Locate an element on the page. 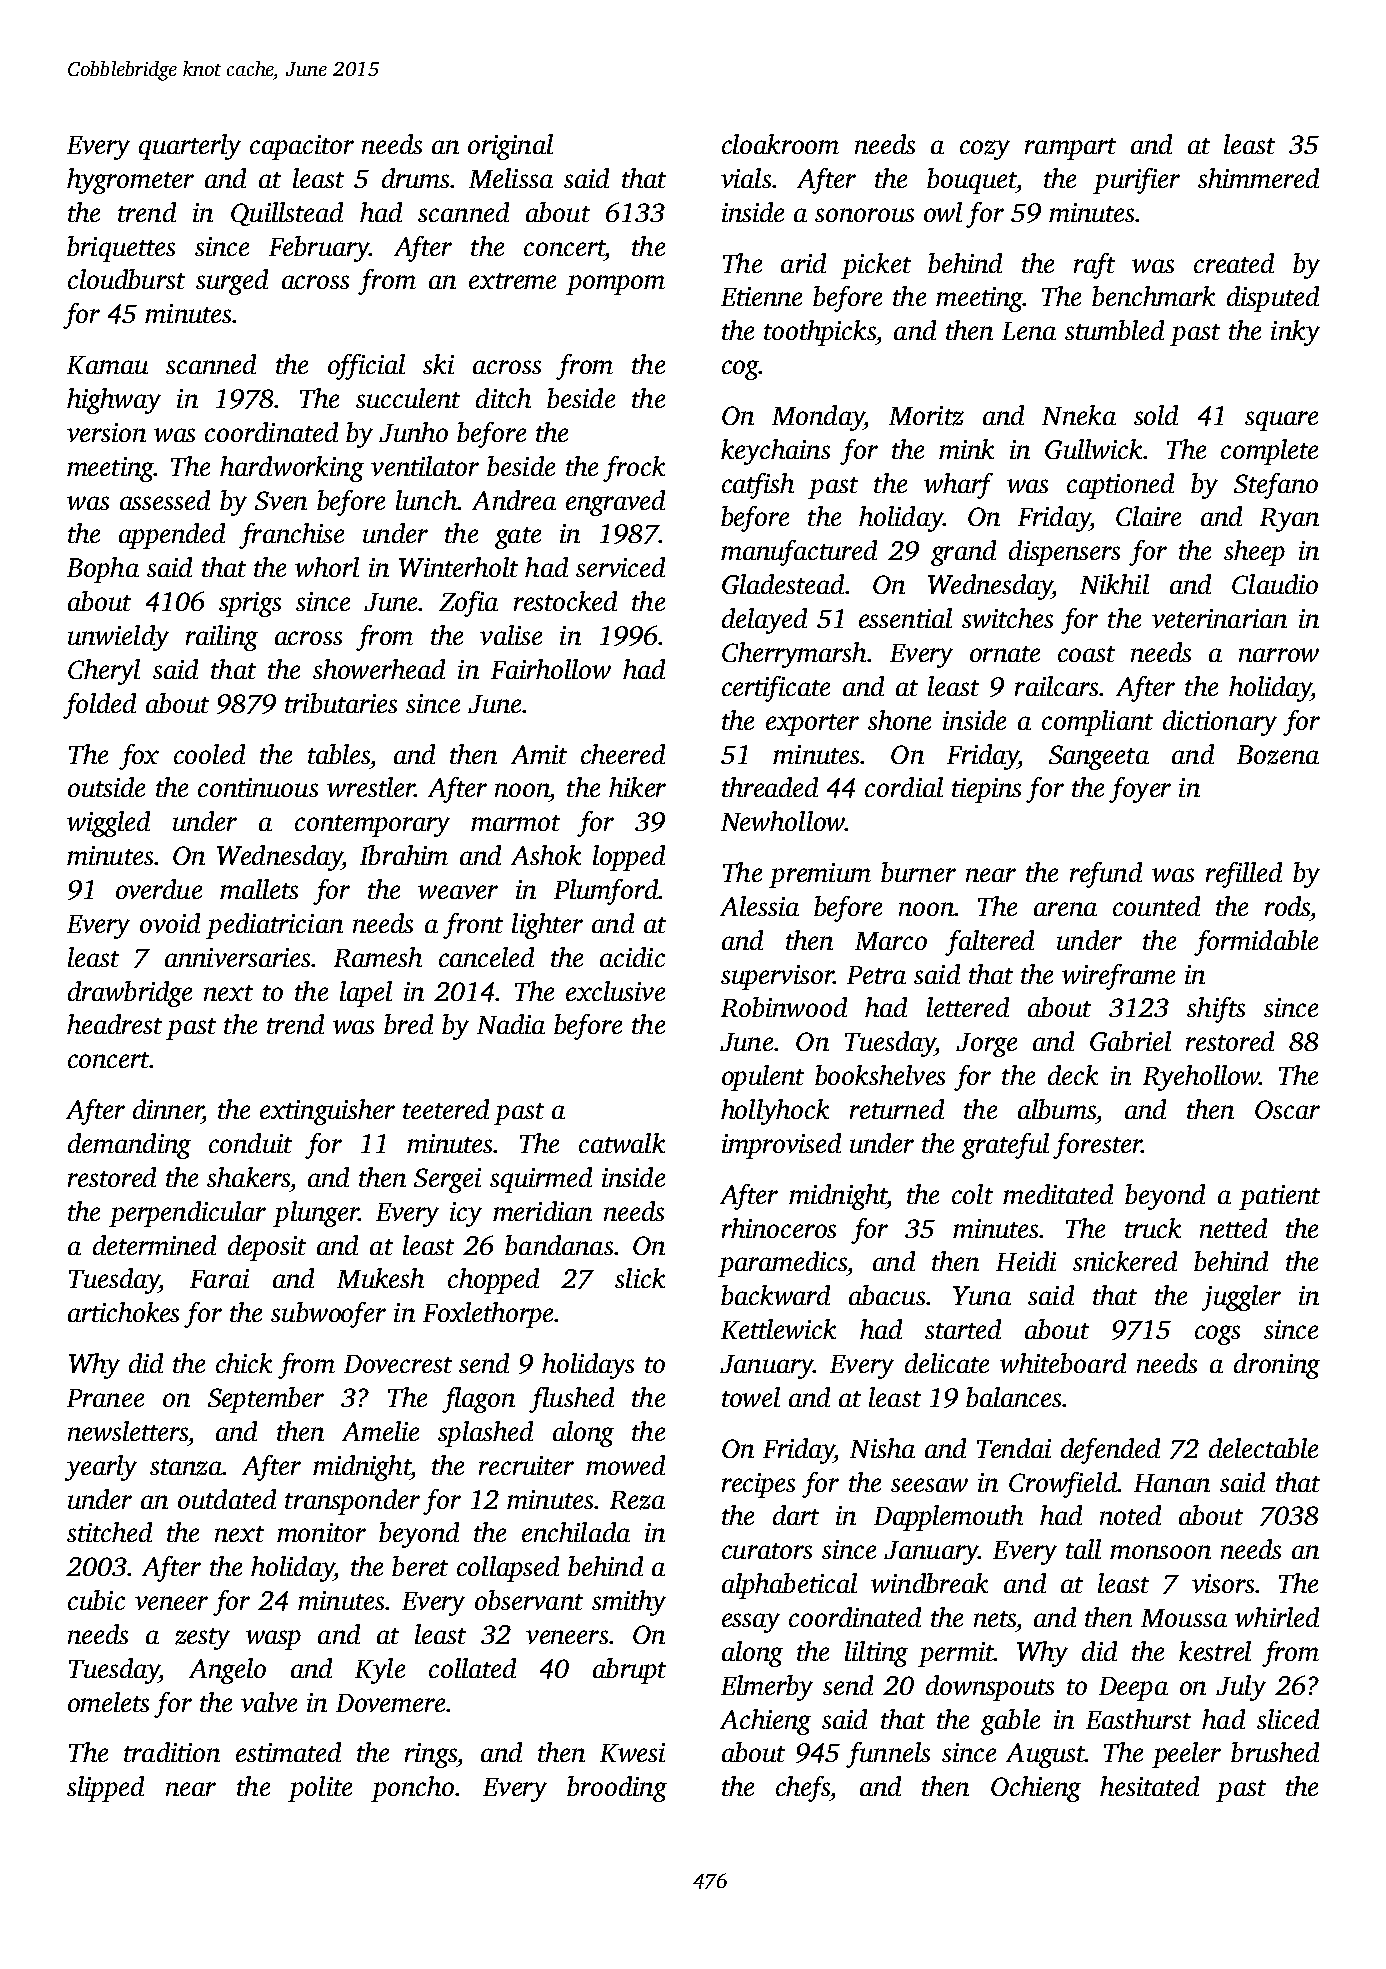 Image resolution: width=1386 pixels, height=1969 pixels. lilting is located at coordinates (876, 1654).
